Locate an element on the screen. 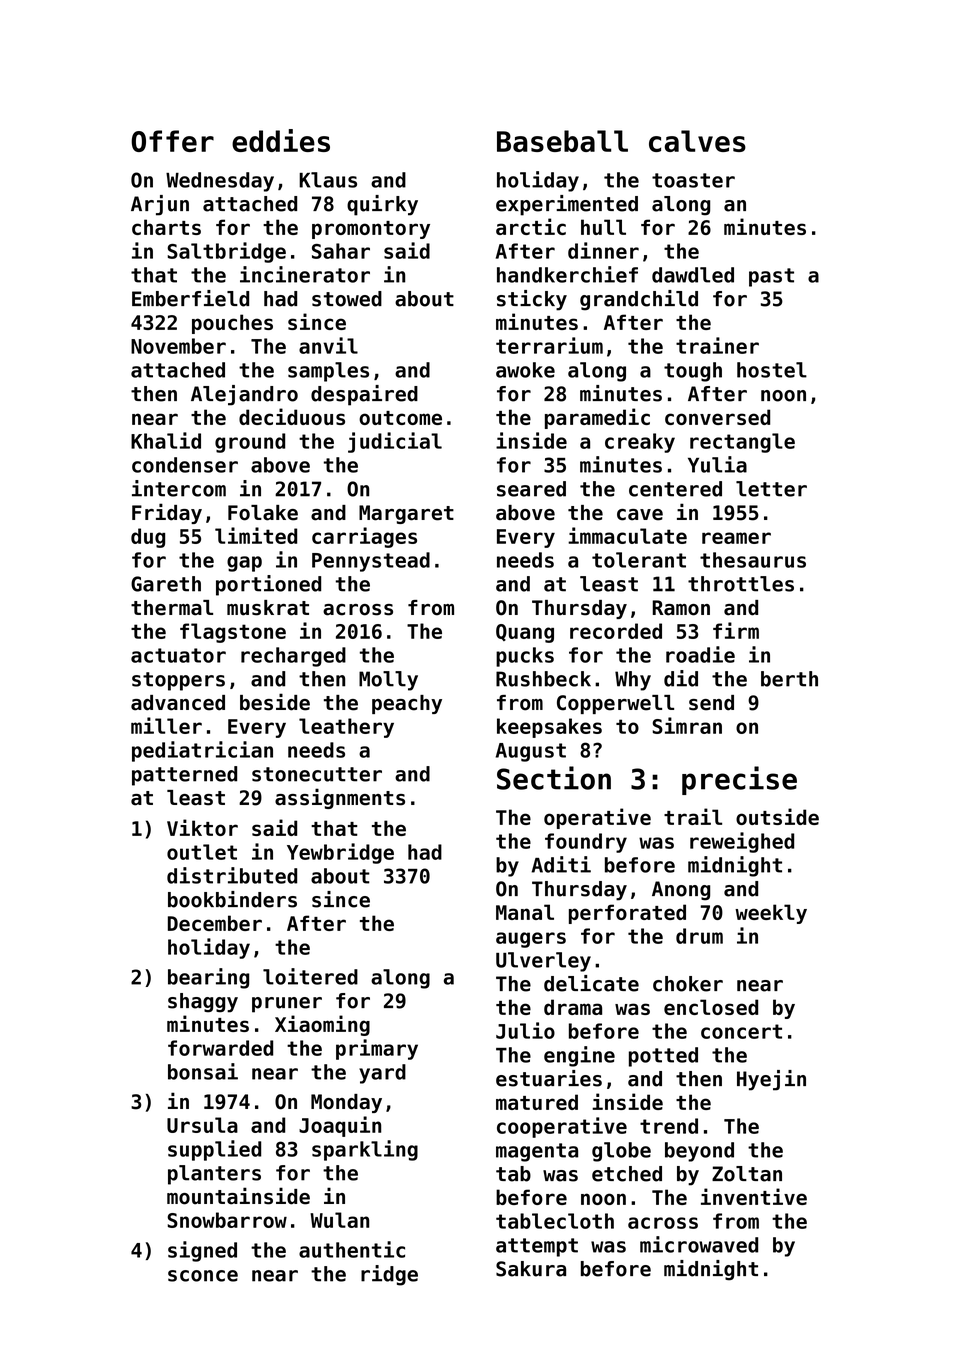  Molly is located at coordinates (388, 681).
